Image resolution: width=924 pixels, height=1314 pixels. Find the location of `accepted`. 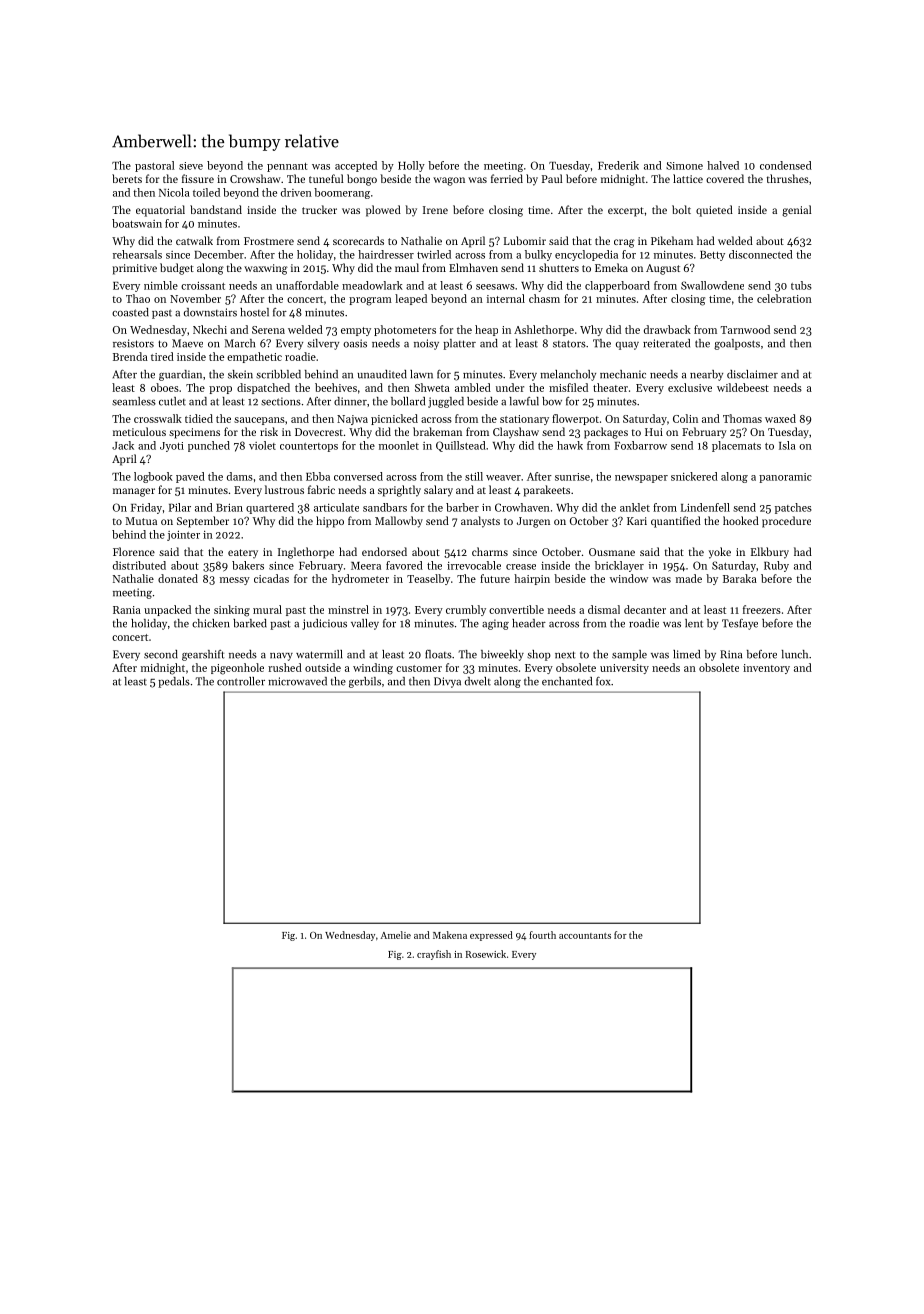

accepted is located at coordinates (356, 166).
